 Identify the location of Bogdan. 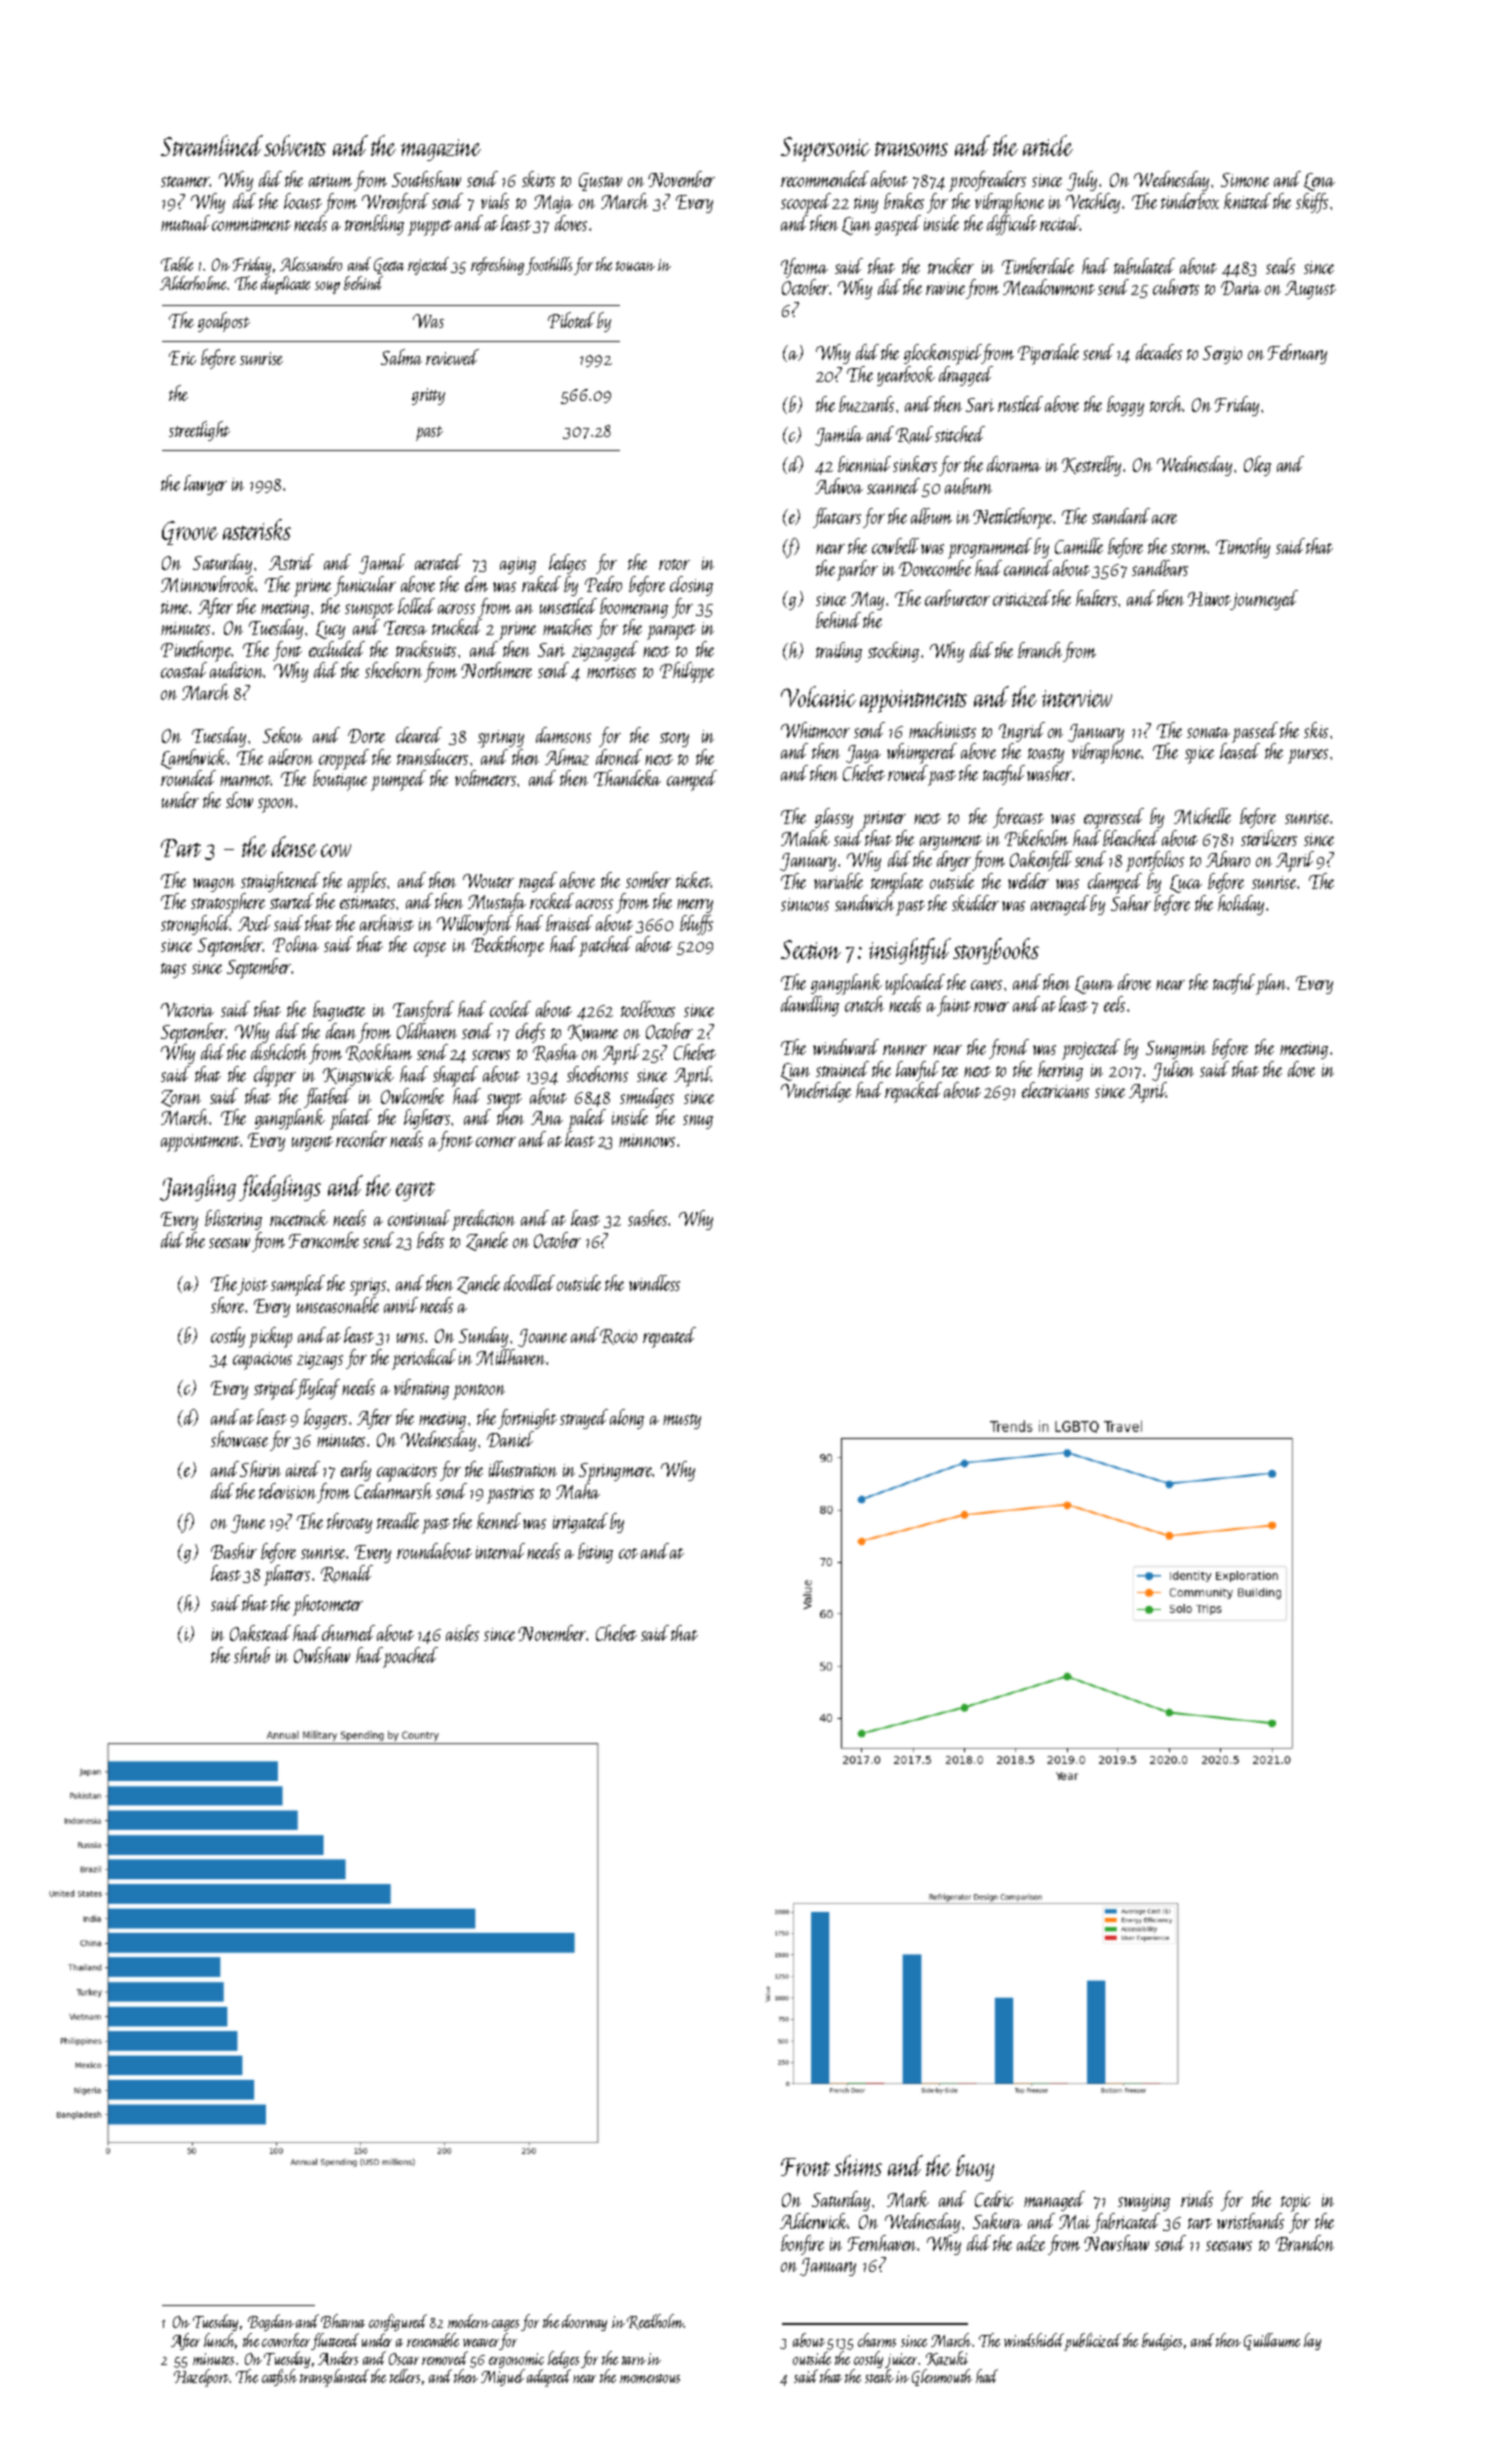
(271, 2322).
